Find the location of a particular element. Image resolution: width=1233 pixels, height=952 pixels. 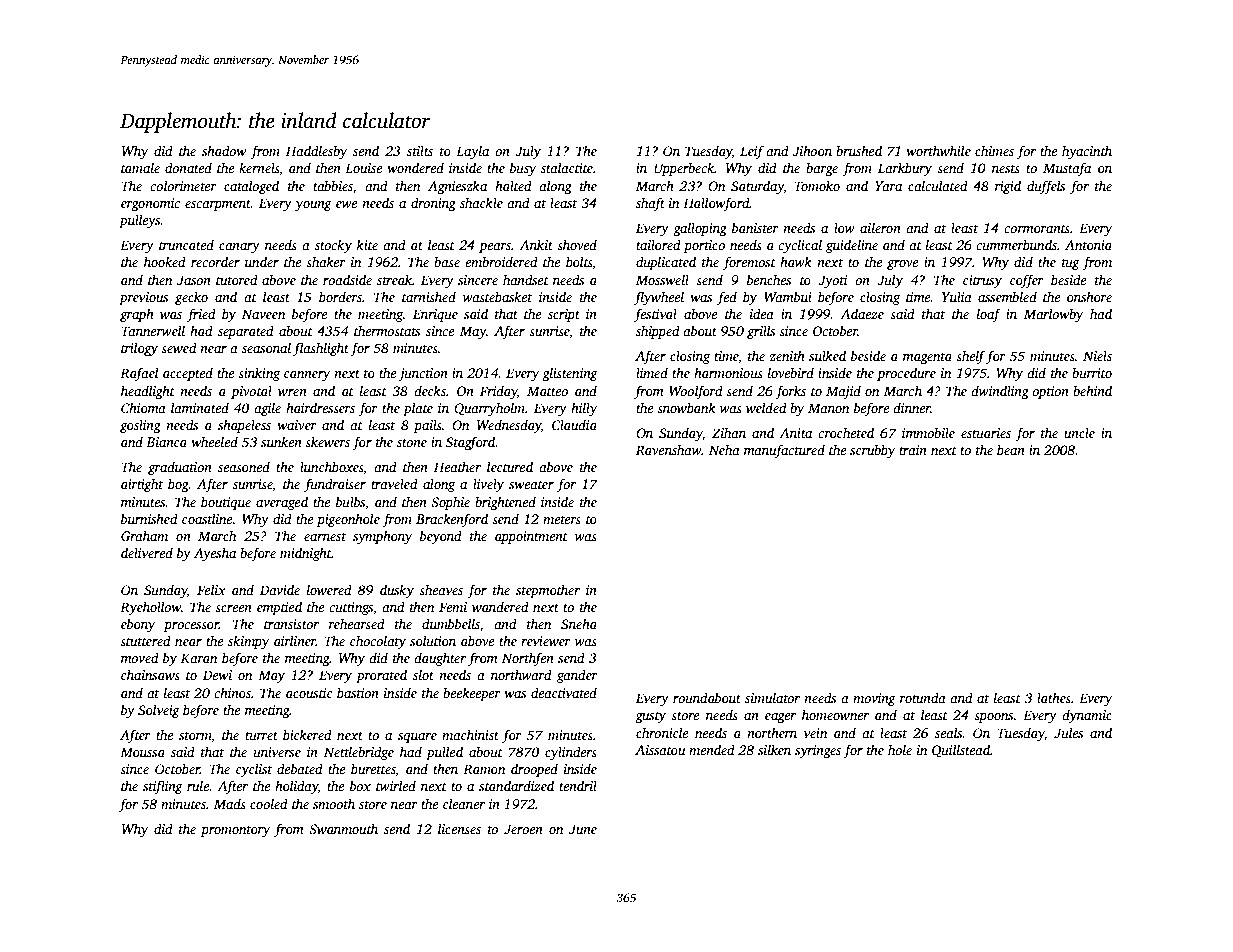

sulked is located at coordinates (827, 355).
